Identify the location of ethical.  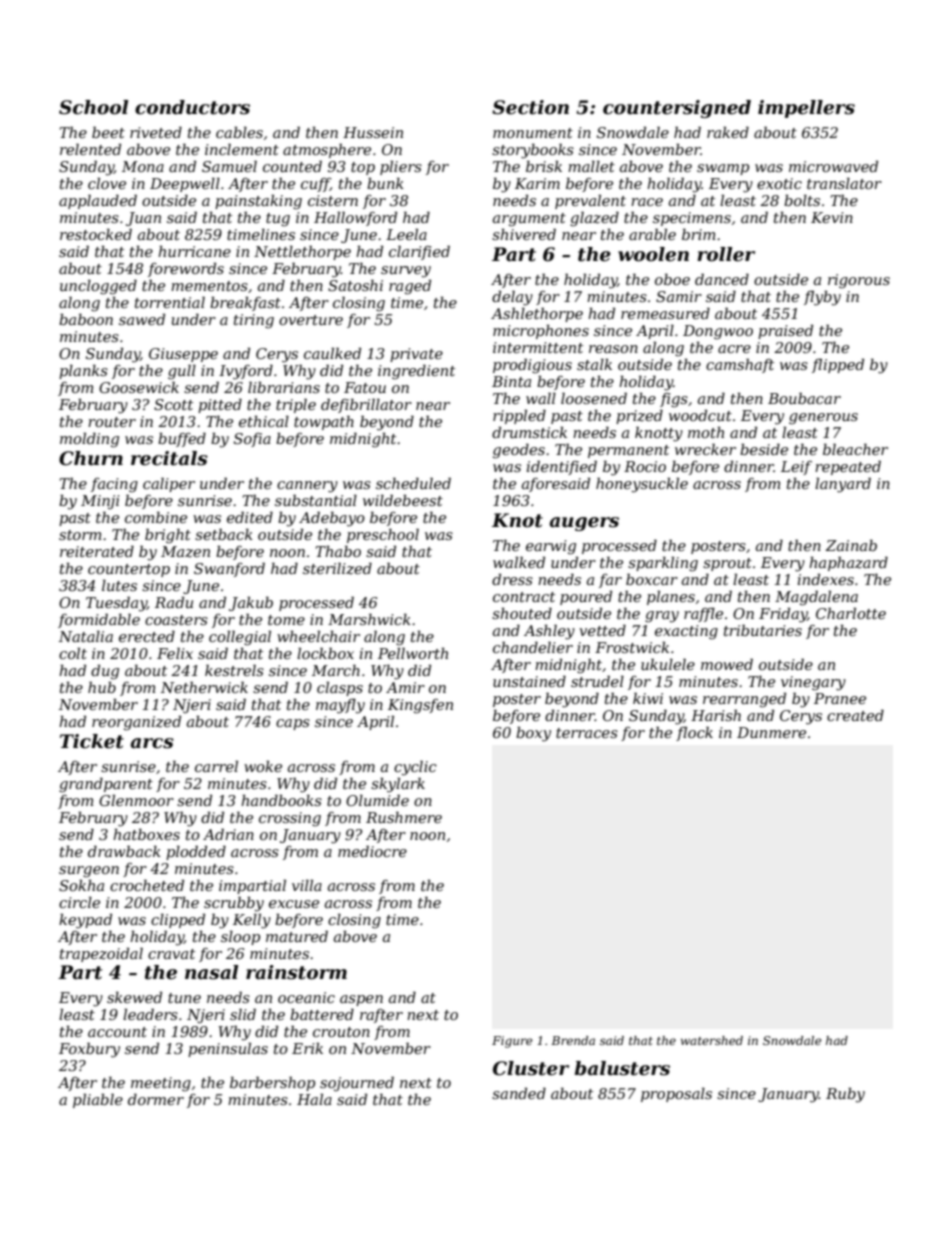
(264, 421).
